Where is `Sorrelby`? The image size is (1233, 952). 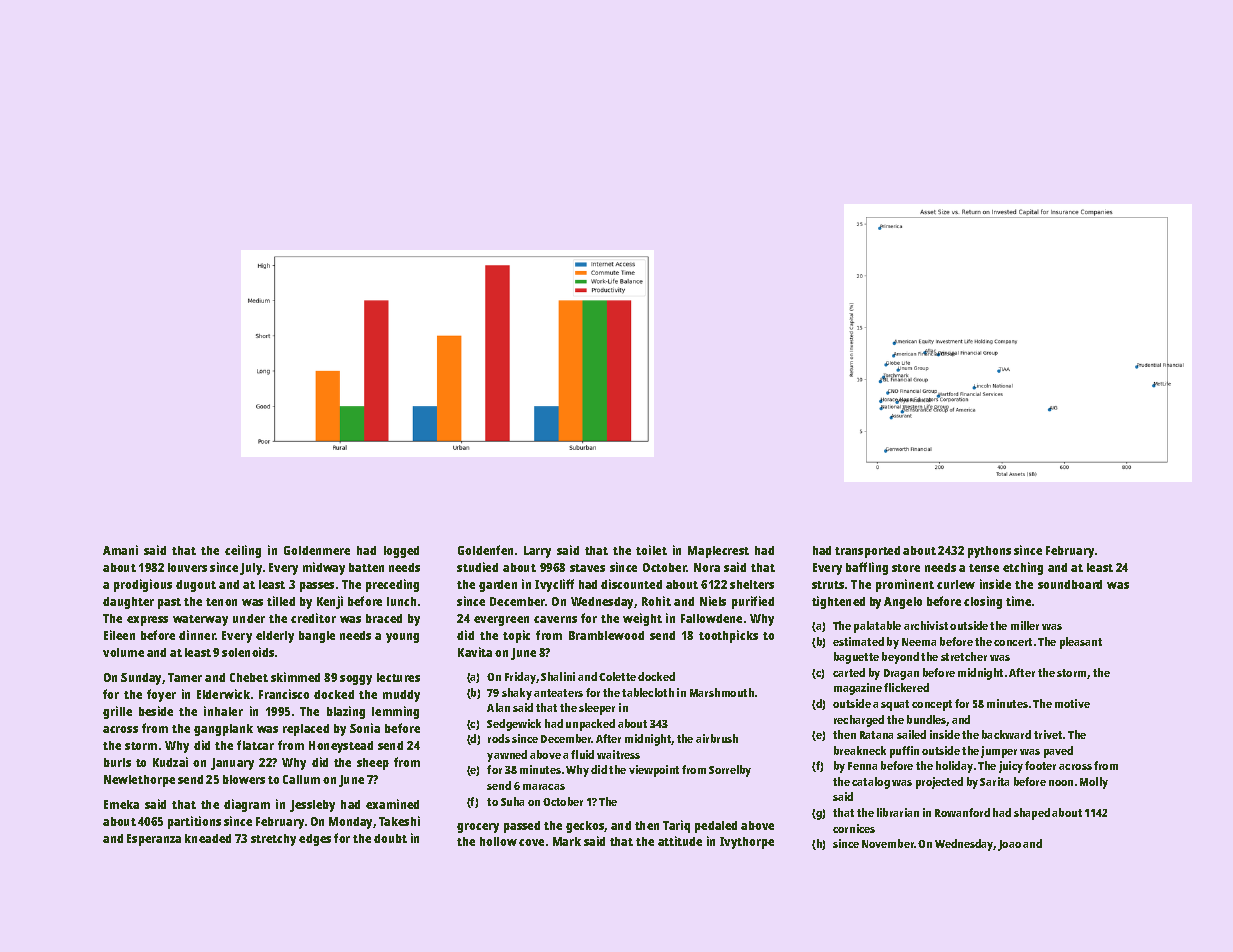
Sorrelby is located at coordinates (730, 771).
